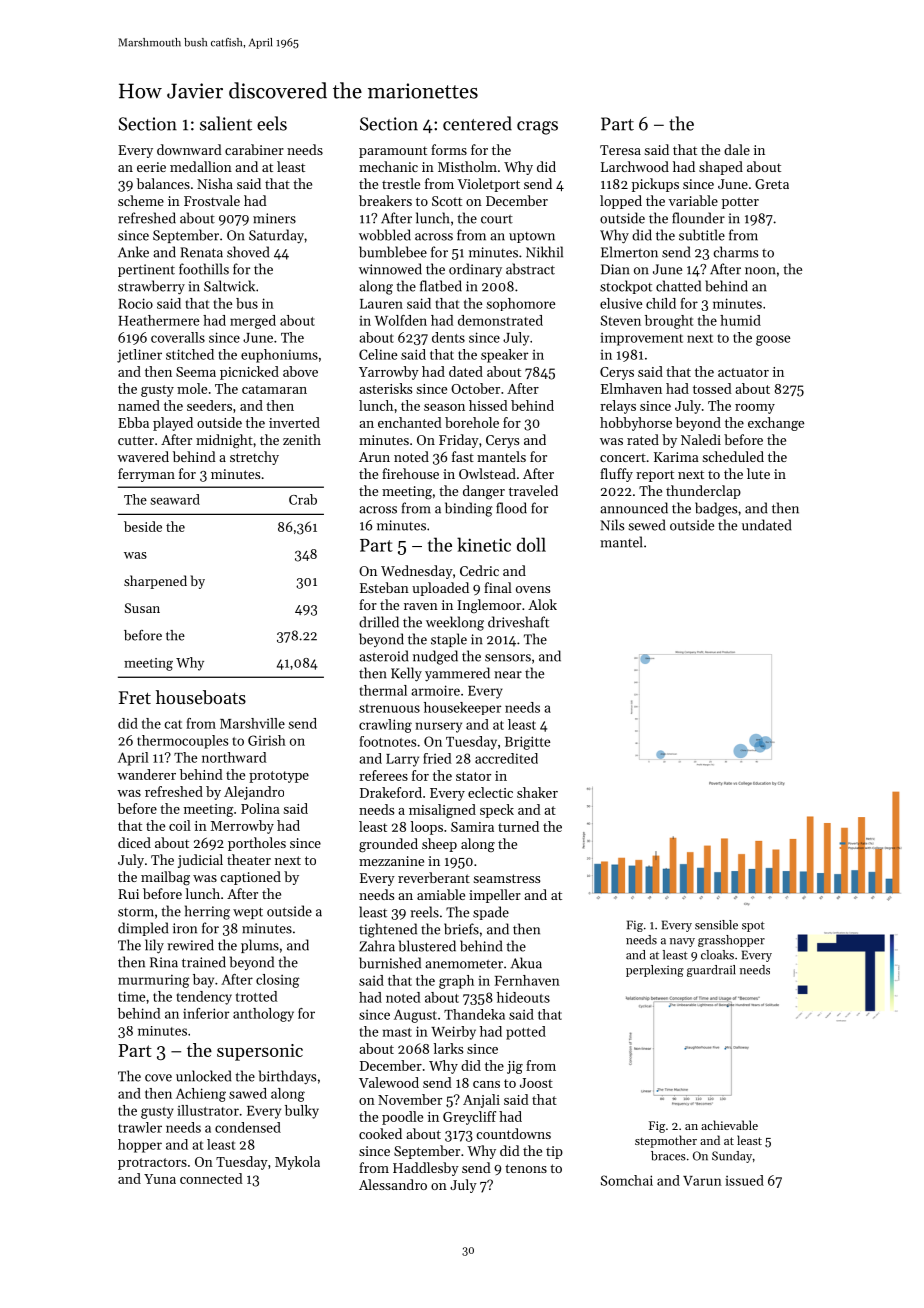 The image size is (924, 1308). Describe the element at coordinates (390, 269) in the document. I see `winnowed` at that location.
